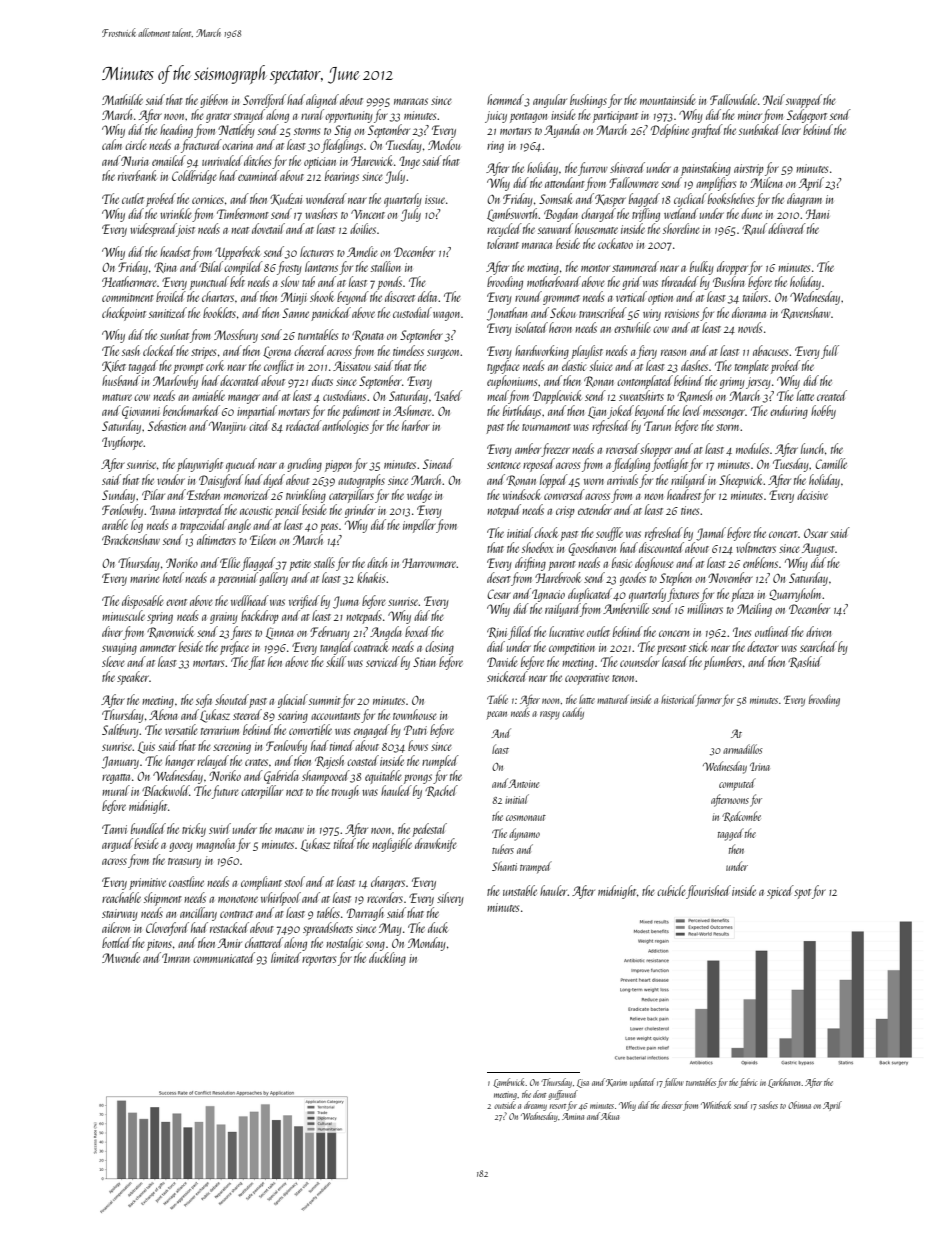 This page has height=1233, width=952. What do you see at coordinates (121, 957) in the page?
I see `Mwende` at bounding box center [121, 957].
